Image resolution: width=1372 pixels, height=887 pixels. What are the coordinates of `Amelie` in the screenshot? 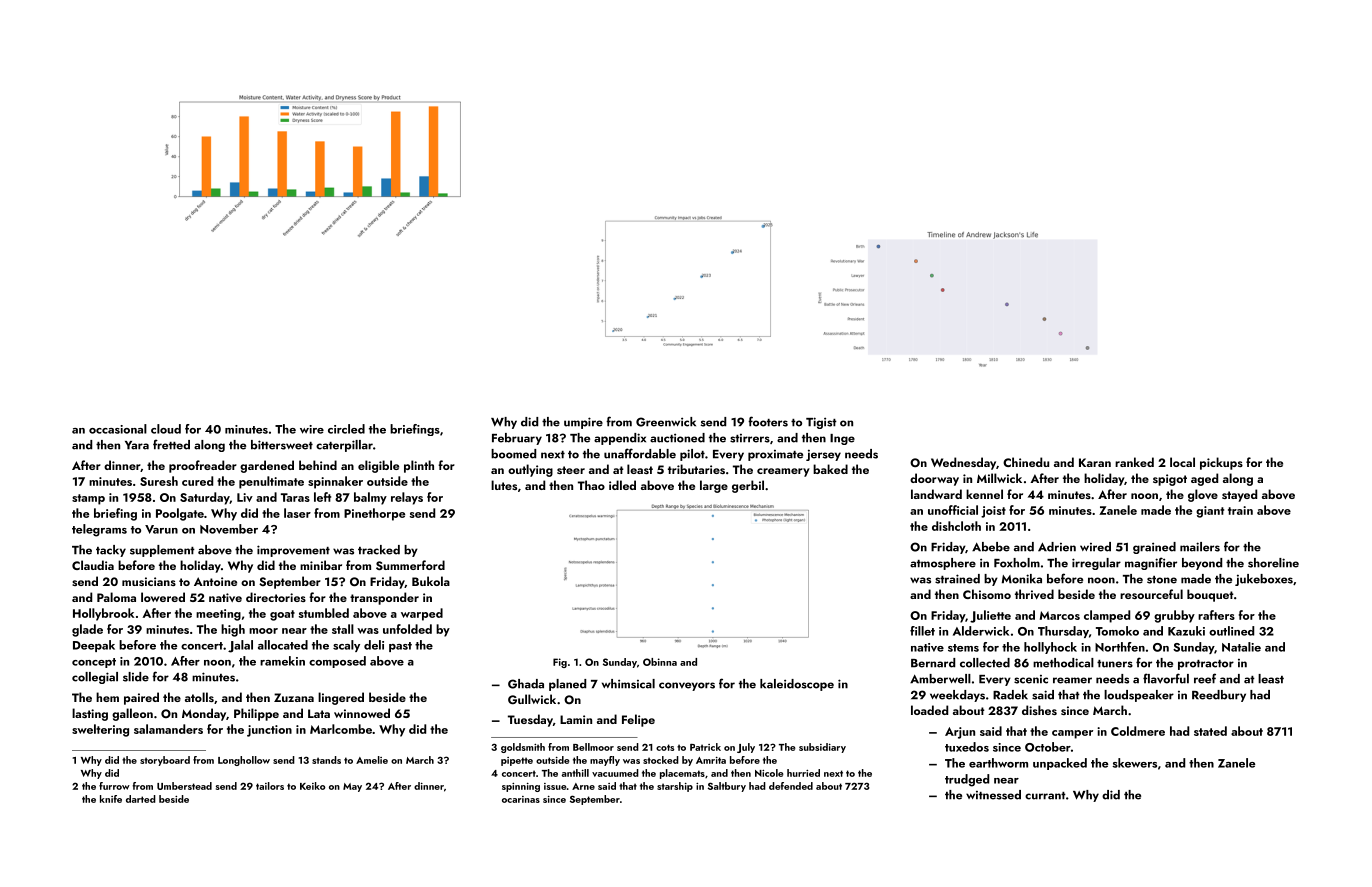 It's located at (372, 760).
